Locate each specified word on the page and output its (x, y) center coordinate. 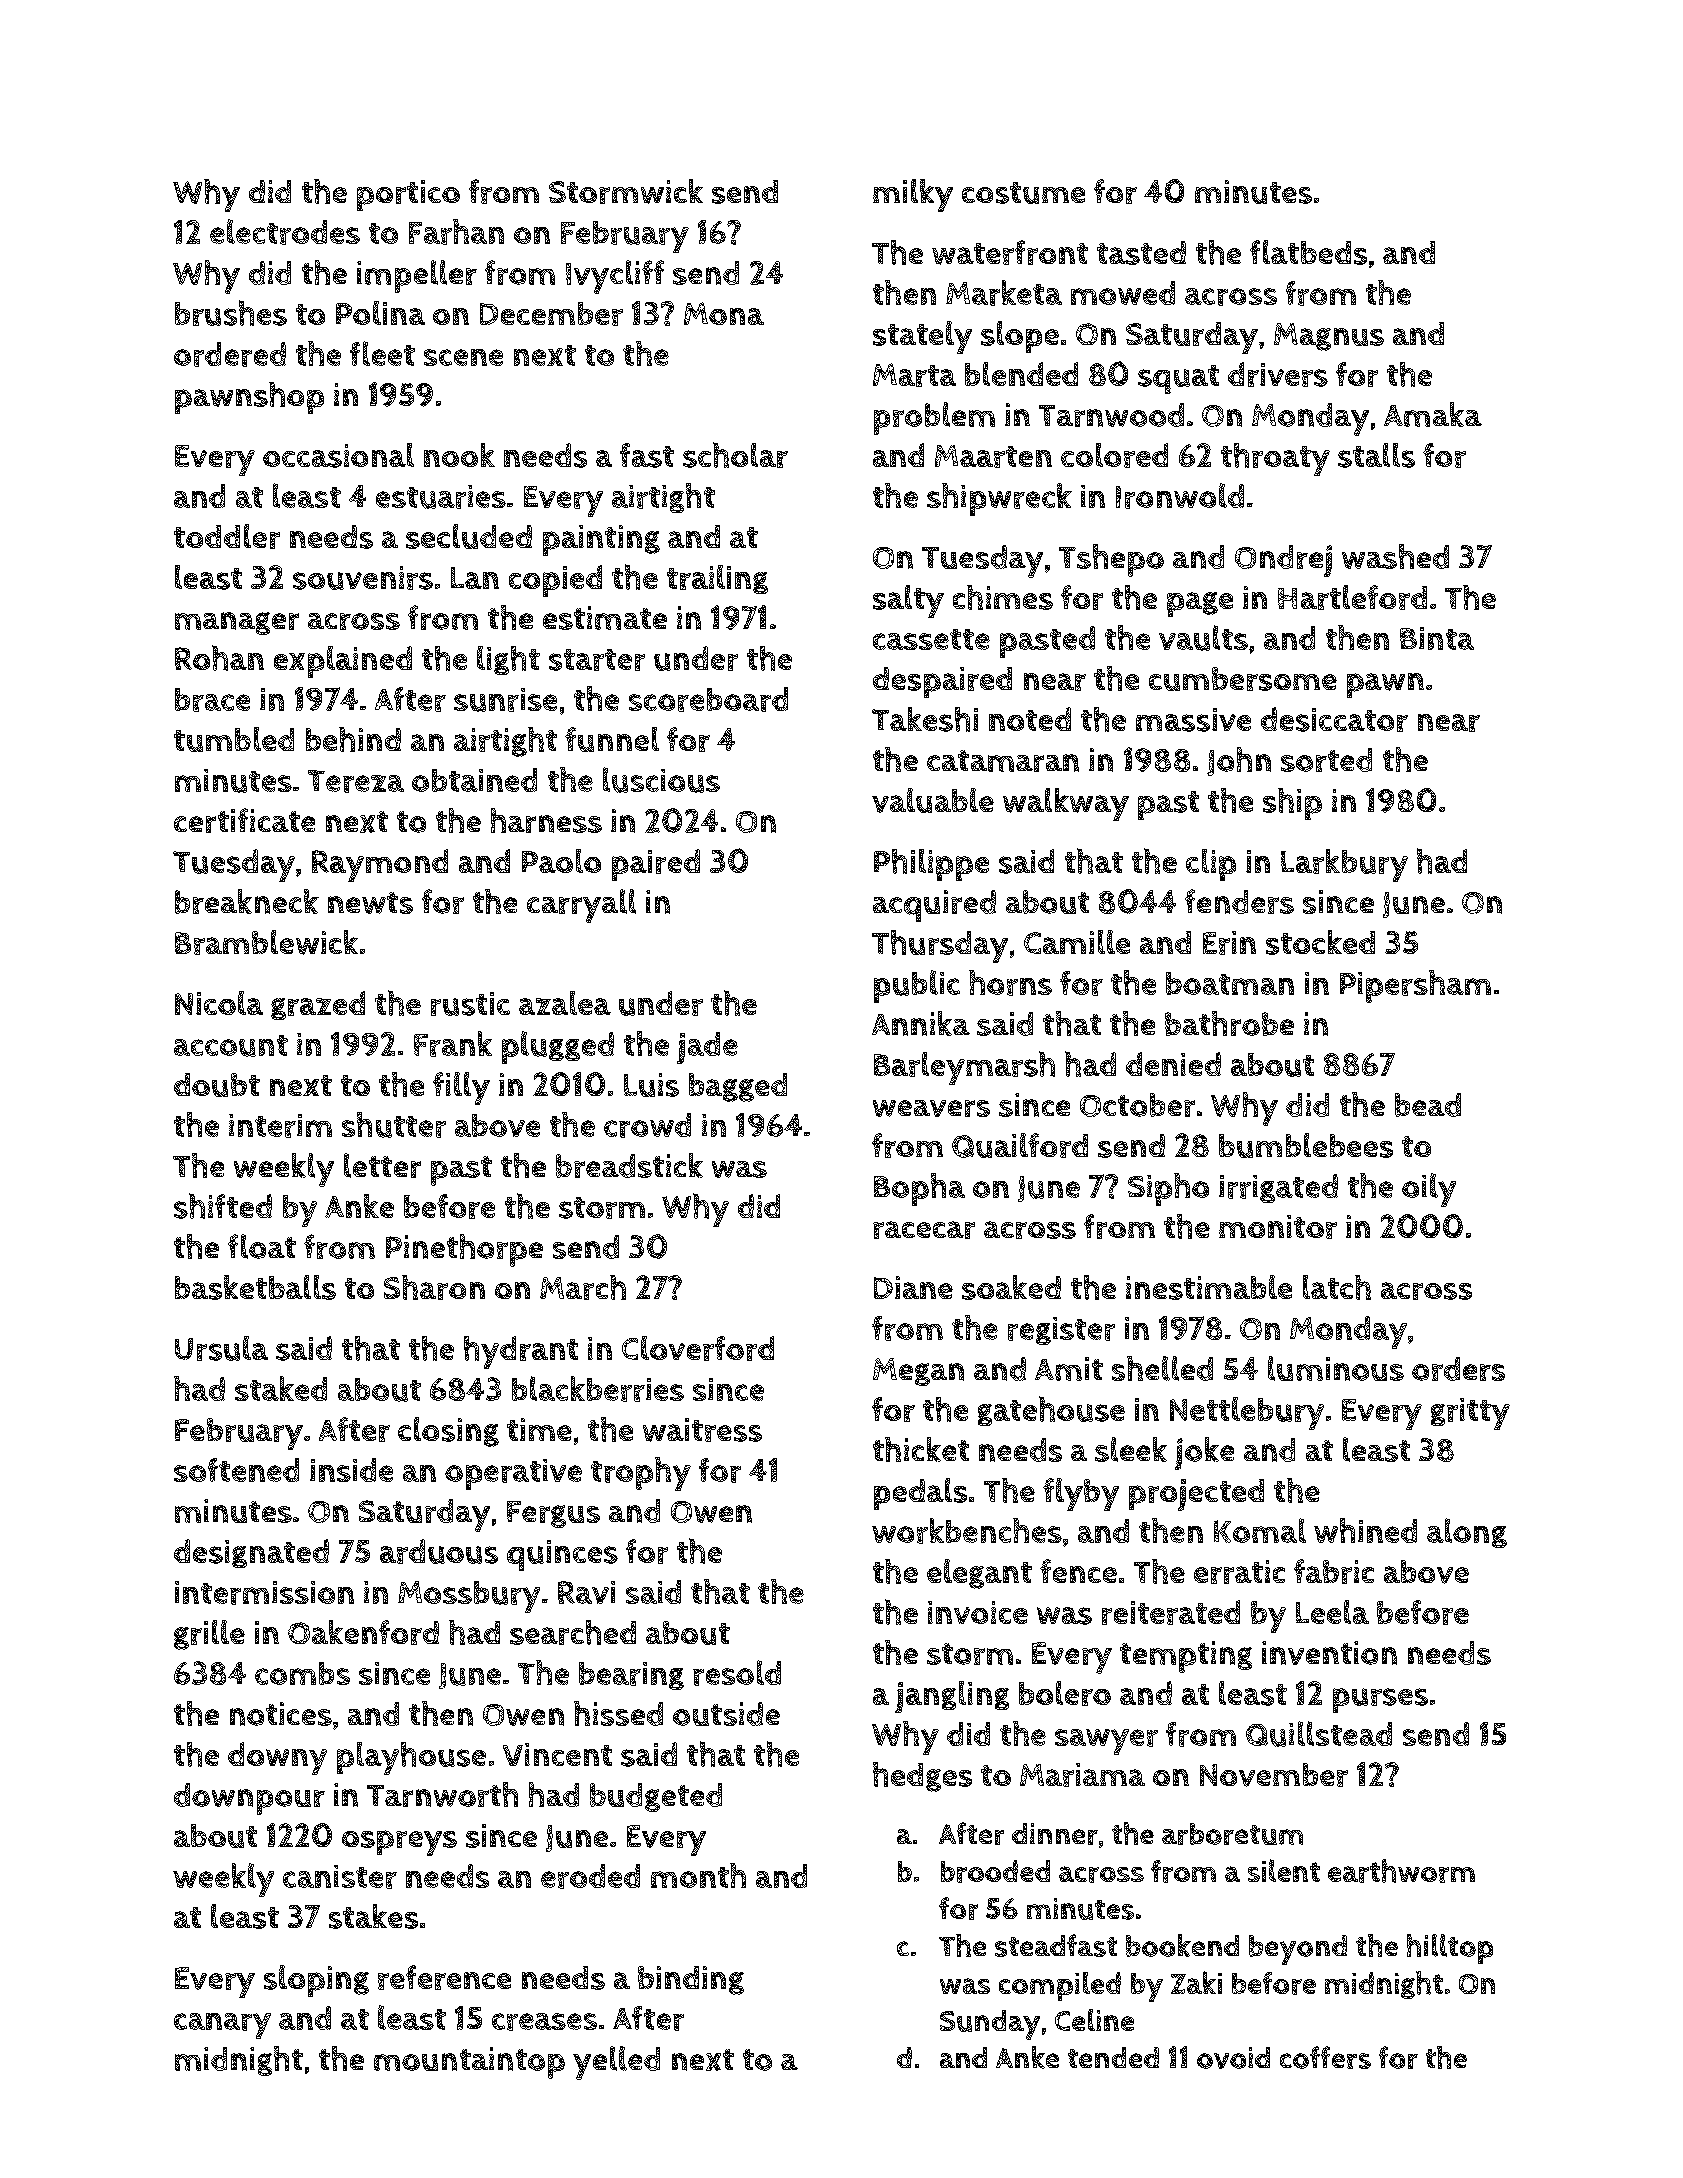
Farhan (456, 232)
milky (913, 195)
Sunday (990, 2025)
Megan (918, 1372)
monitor (1278, 1227)
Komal (1260, 1530)
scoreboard (708, 699)
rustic (470, 1004)
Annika (921, 1023)
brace (212, 700)
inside (351, 1470)
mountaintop (469, 2063)
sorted (1326, 760)
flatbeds (1308, 252)
